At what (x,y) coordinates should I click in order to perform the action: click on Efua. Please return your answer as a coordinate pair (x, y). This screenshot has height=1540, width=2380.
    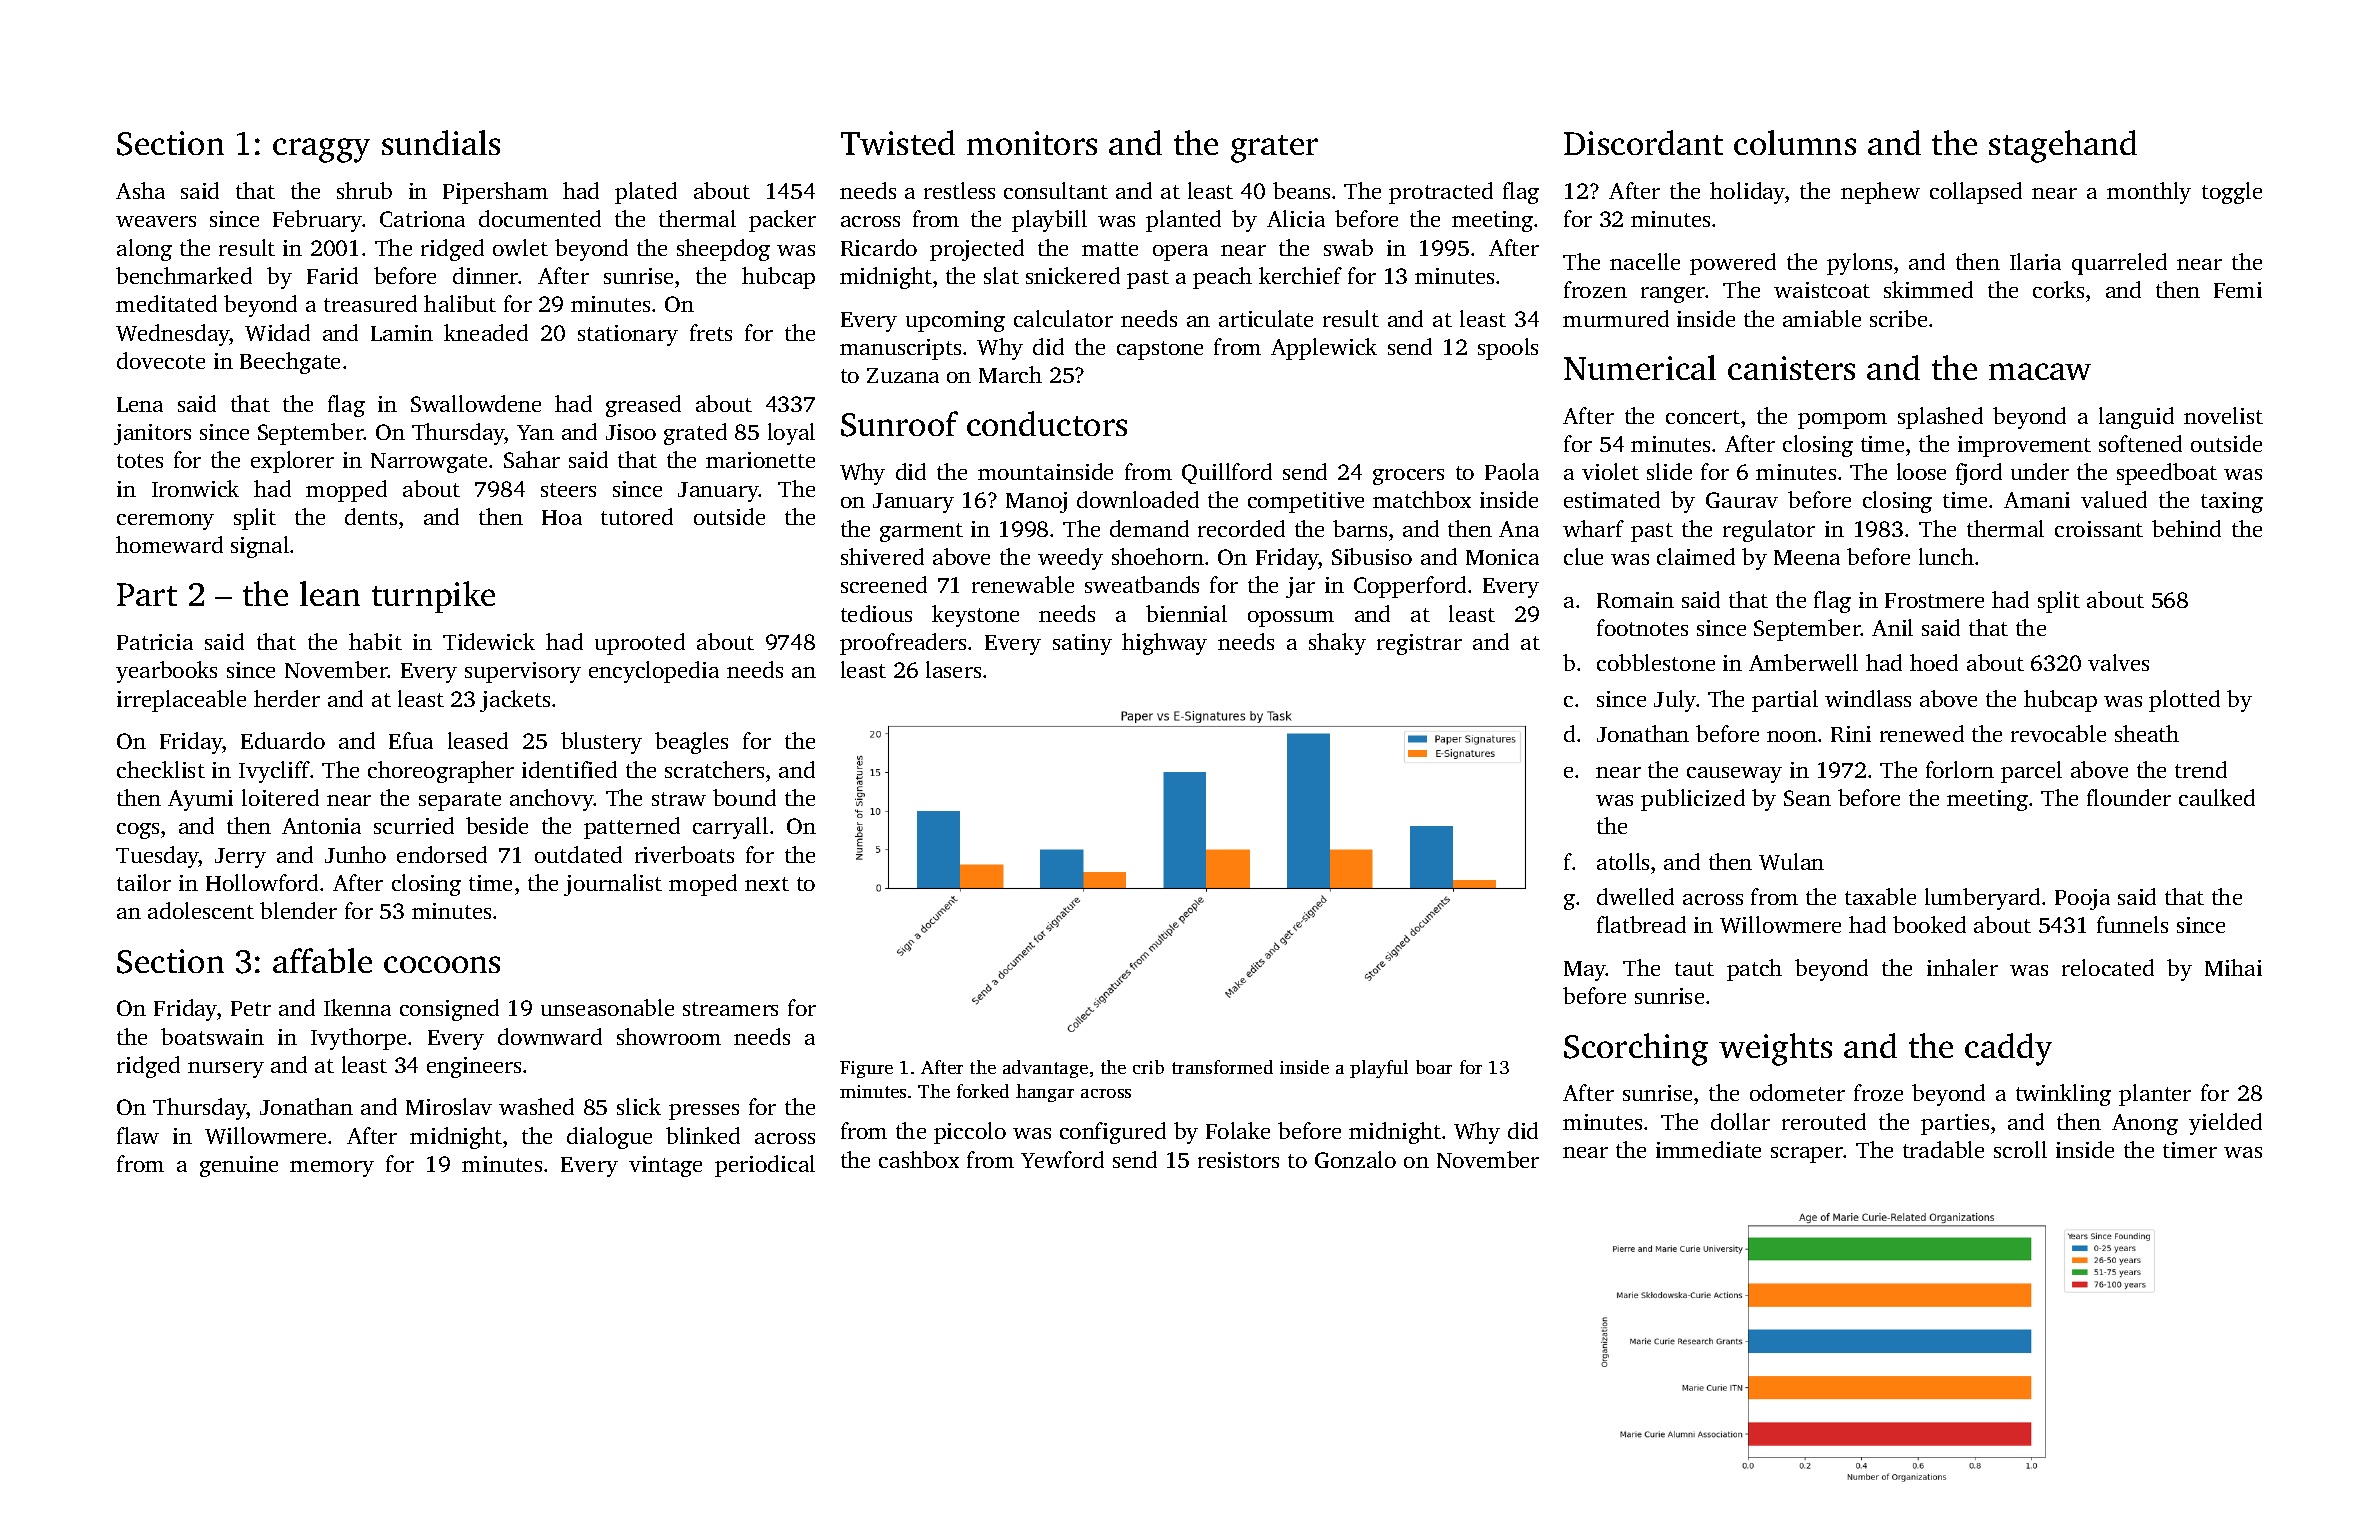
    Looking at the image, I should click on (411, 740).
